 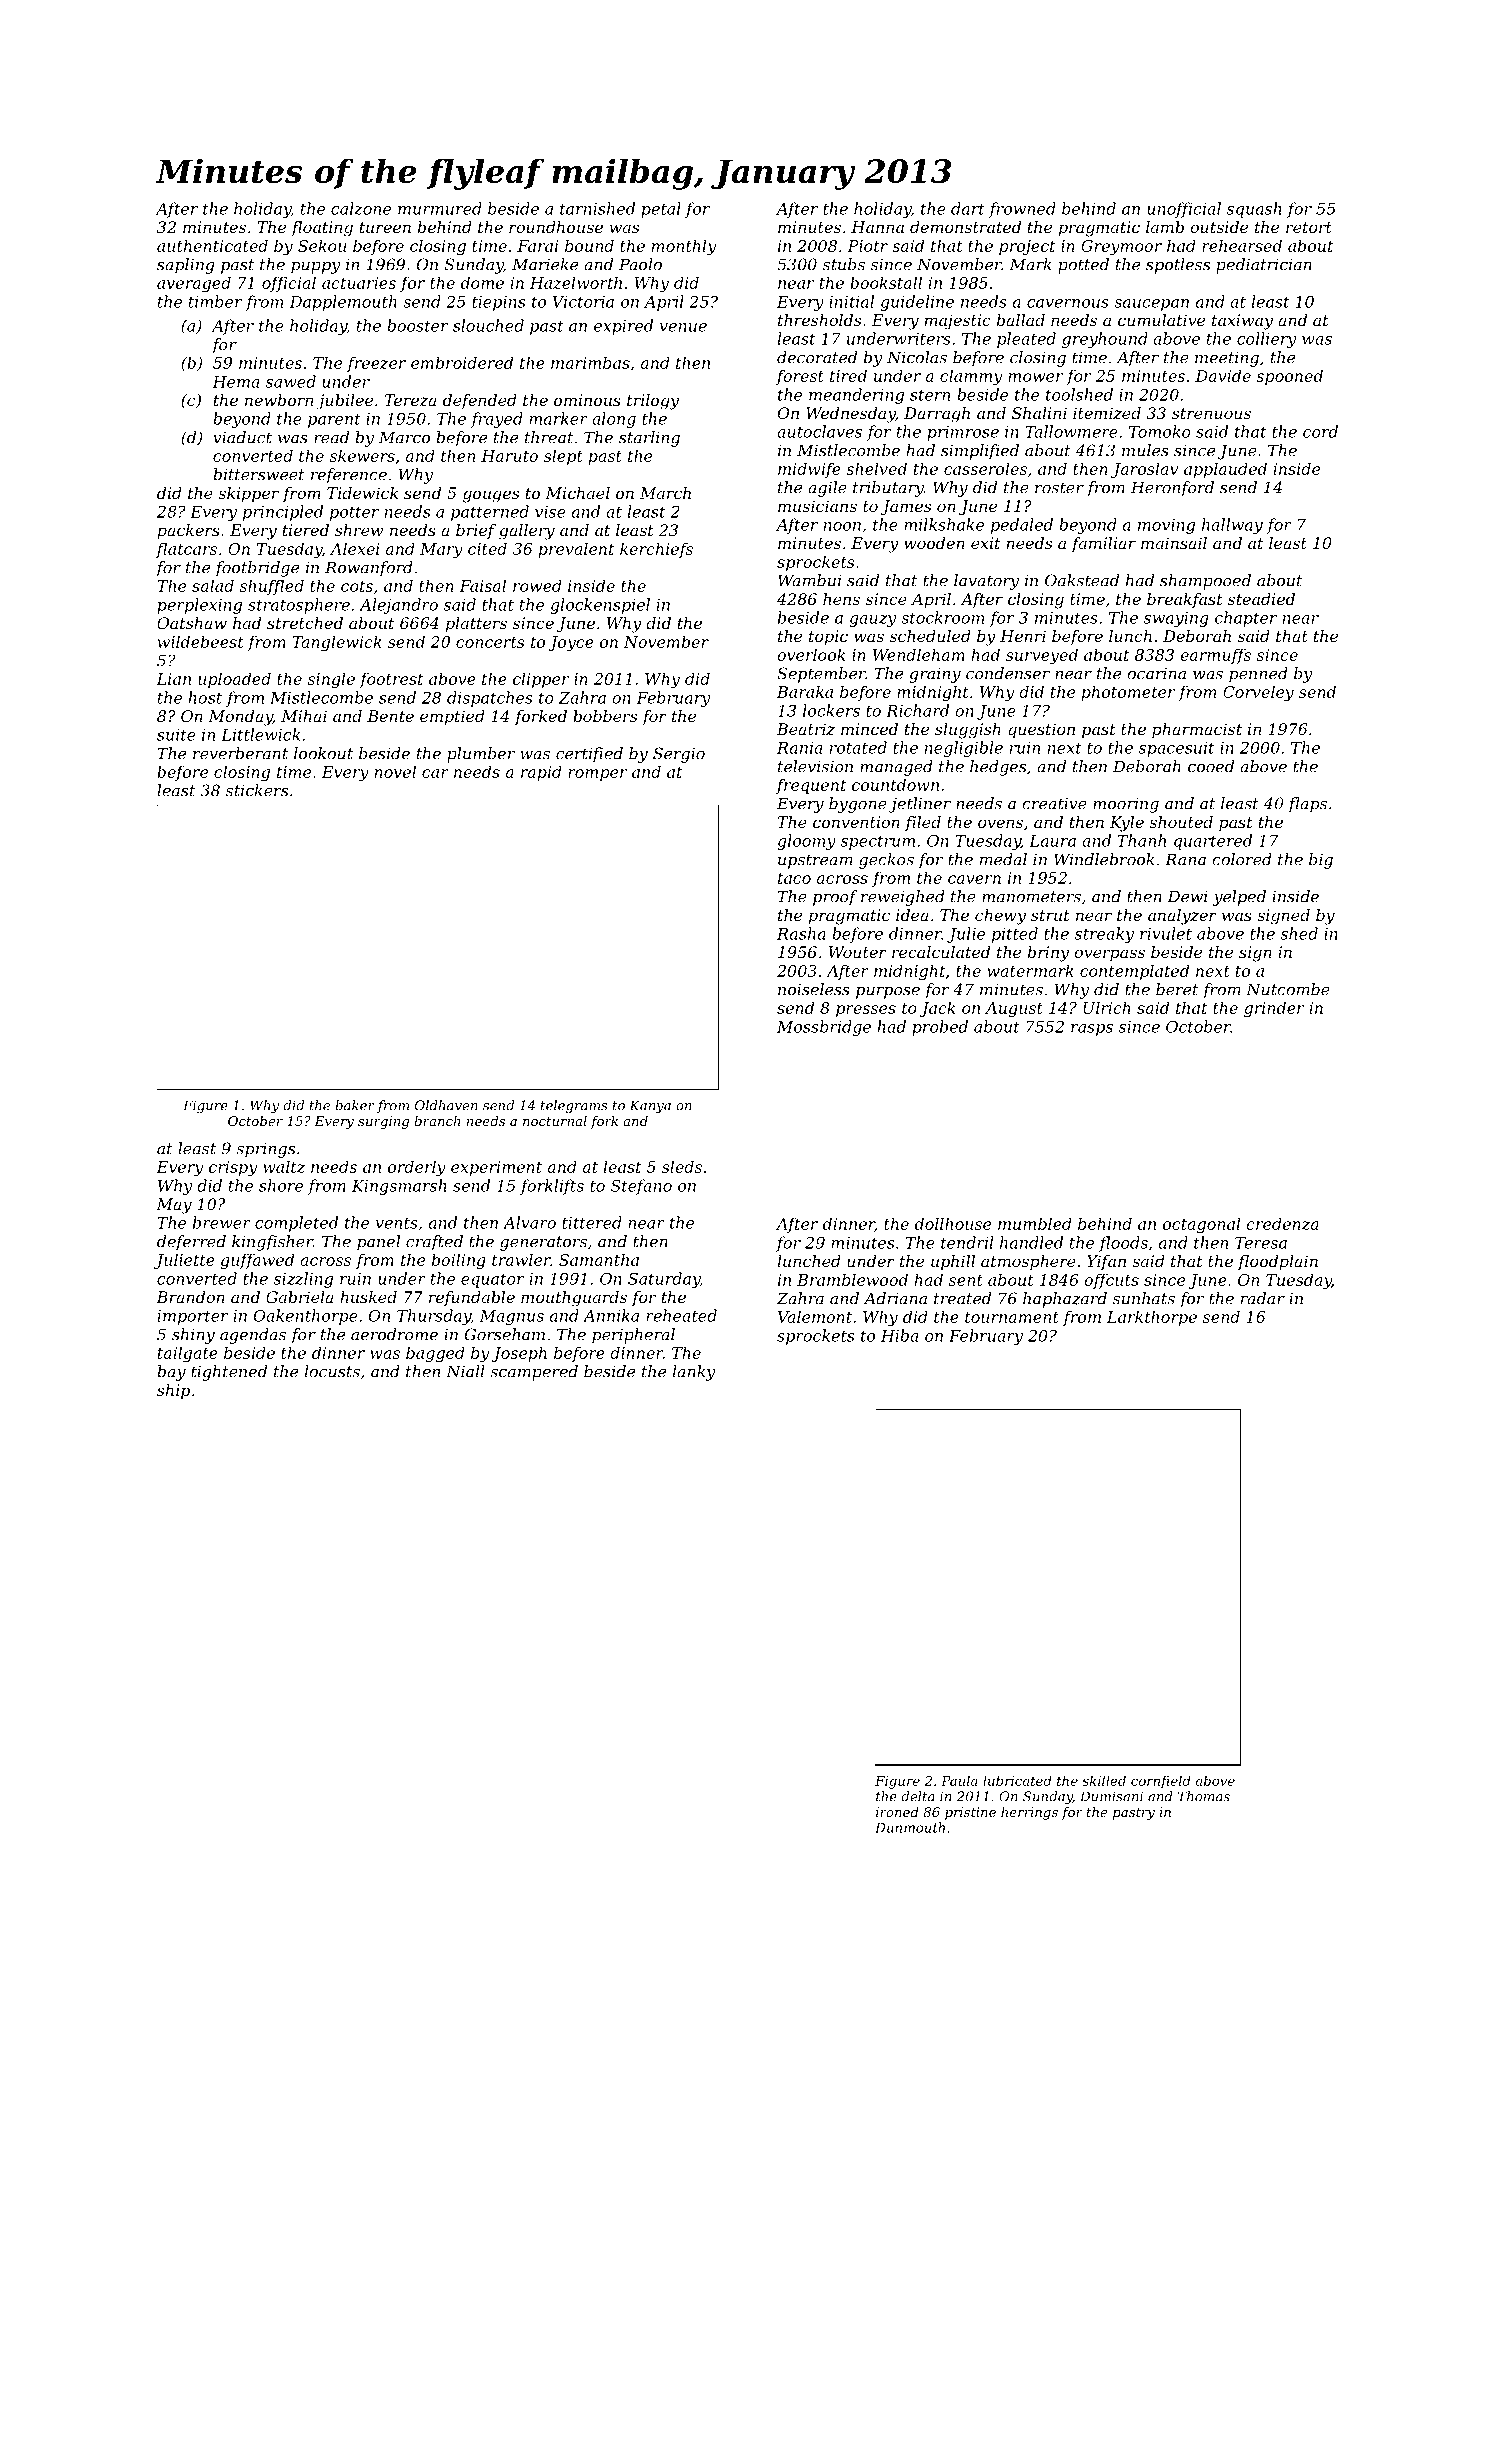 What do you see at coordinates (942, 617) in the screenshot?
I see `stockroom` at bounding box center [942, 617].
